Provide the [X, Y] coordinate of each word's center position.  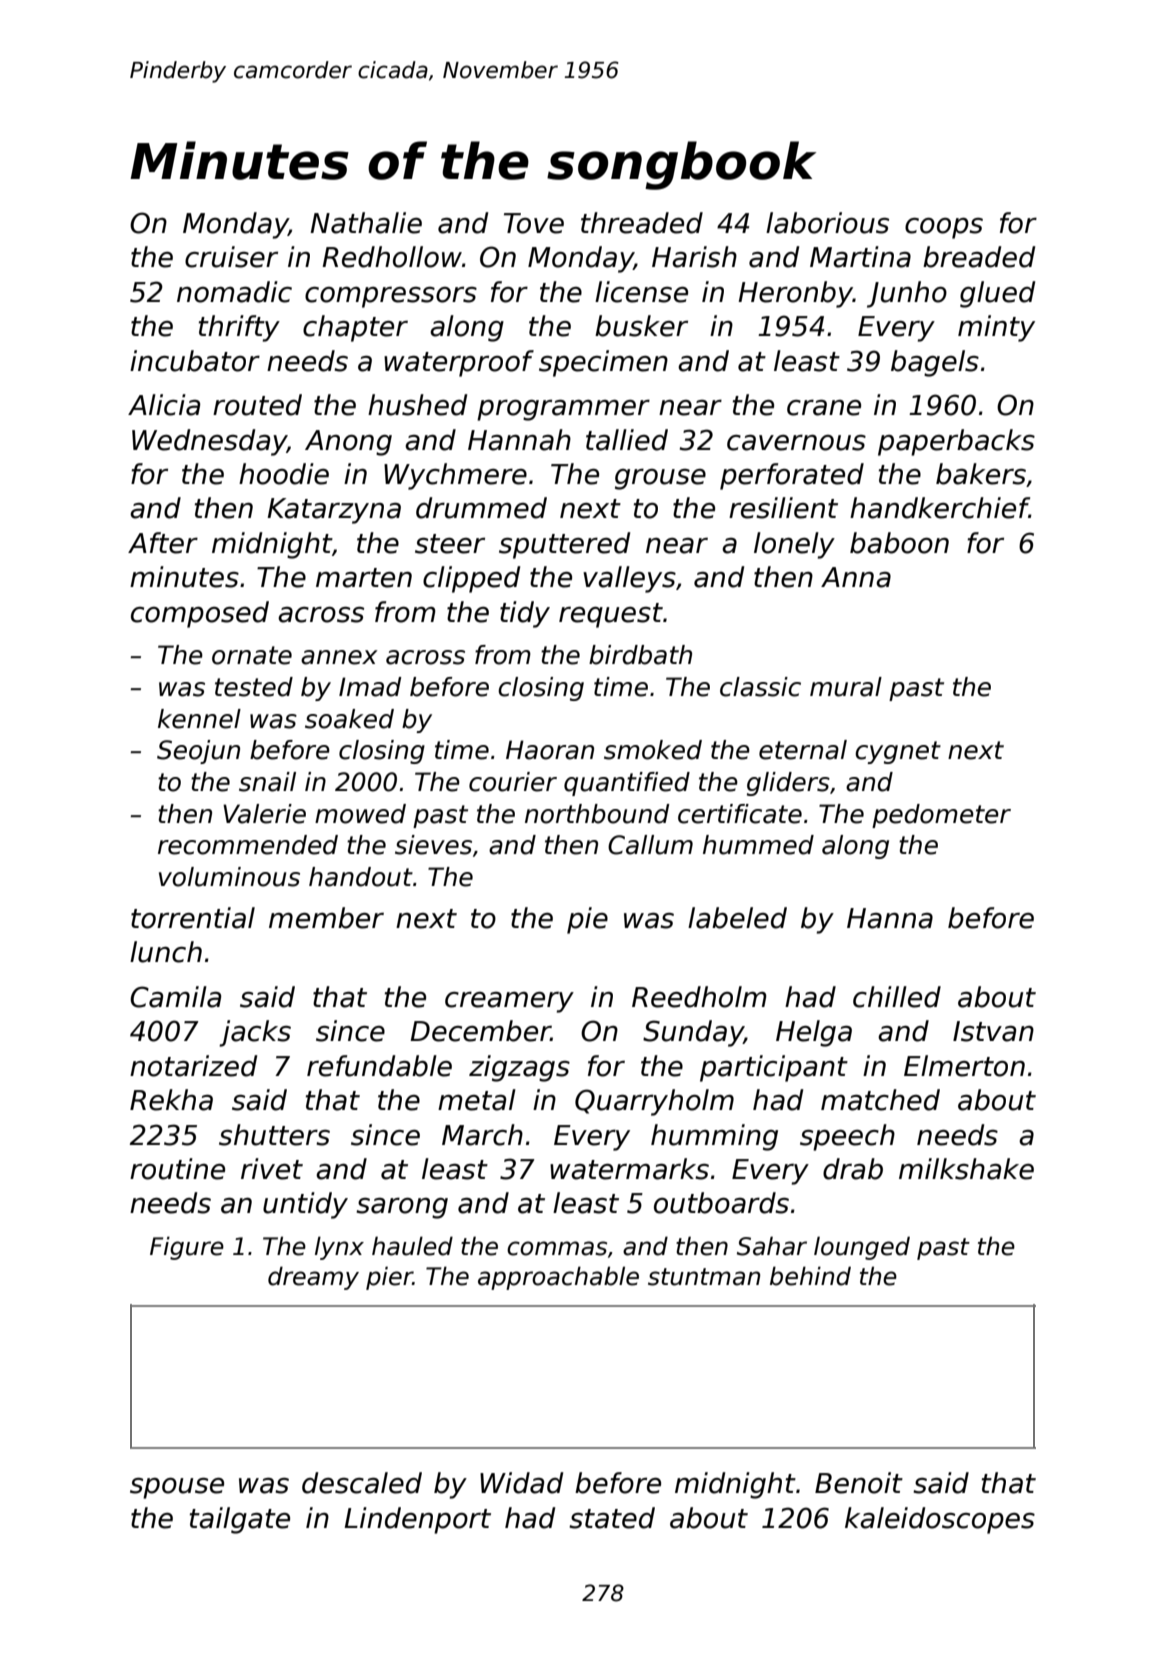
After [163, 543]
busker [641, 326]
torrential [193, 918]
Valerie [264, 814]
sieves [433, 845]
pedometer [941, 816]
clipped [471, 579]
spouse [177, 1488]
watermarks [629, 1169]
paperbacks [956, 442]
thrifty [239, 328]
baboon [899, 543]
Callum [650, 845]
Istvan [993, 1031]
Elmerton [964, 1066]
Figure [187, 1248]
